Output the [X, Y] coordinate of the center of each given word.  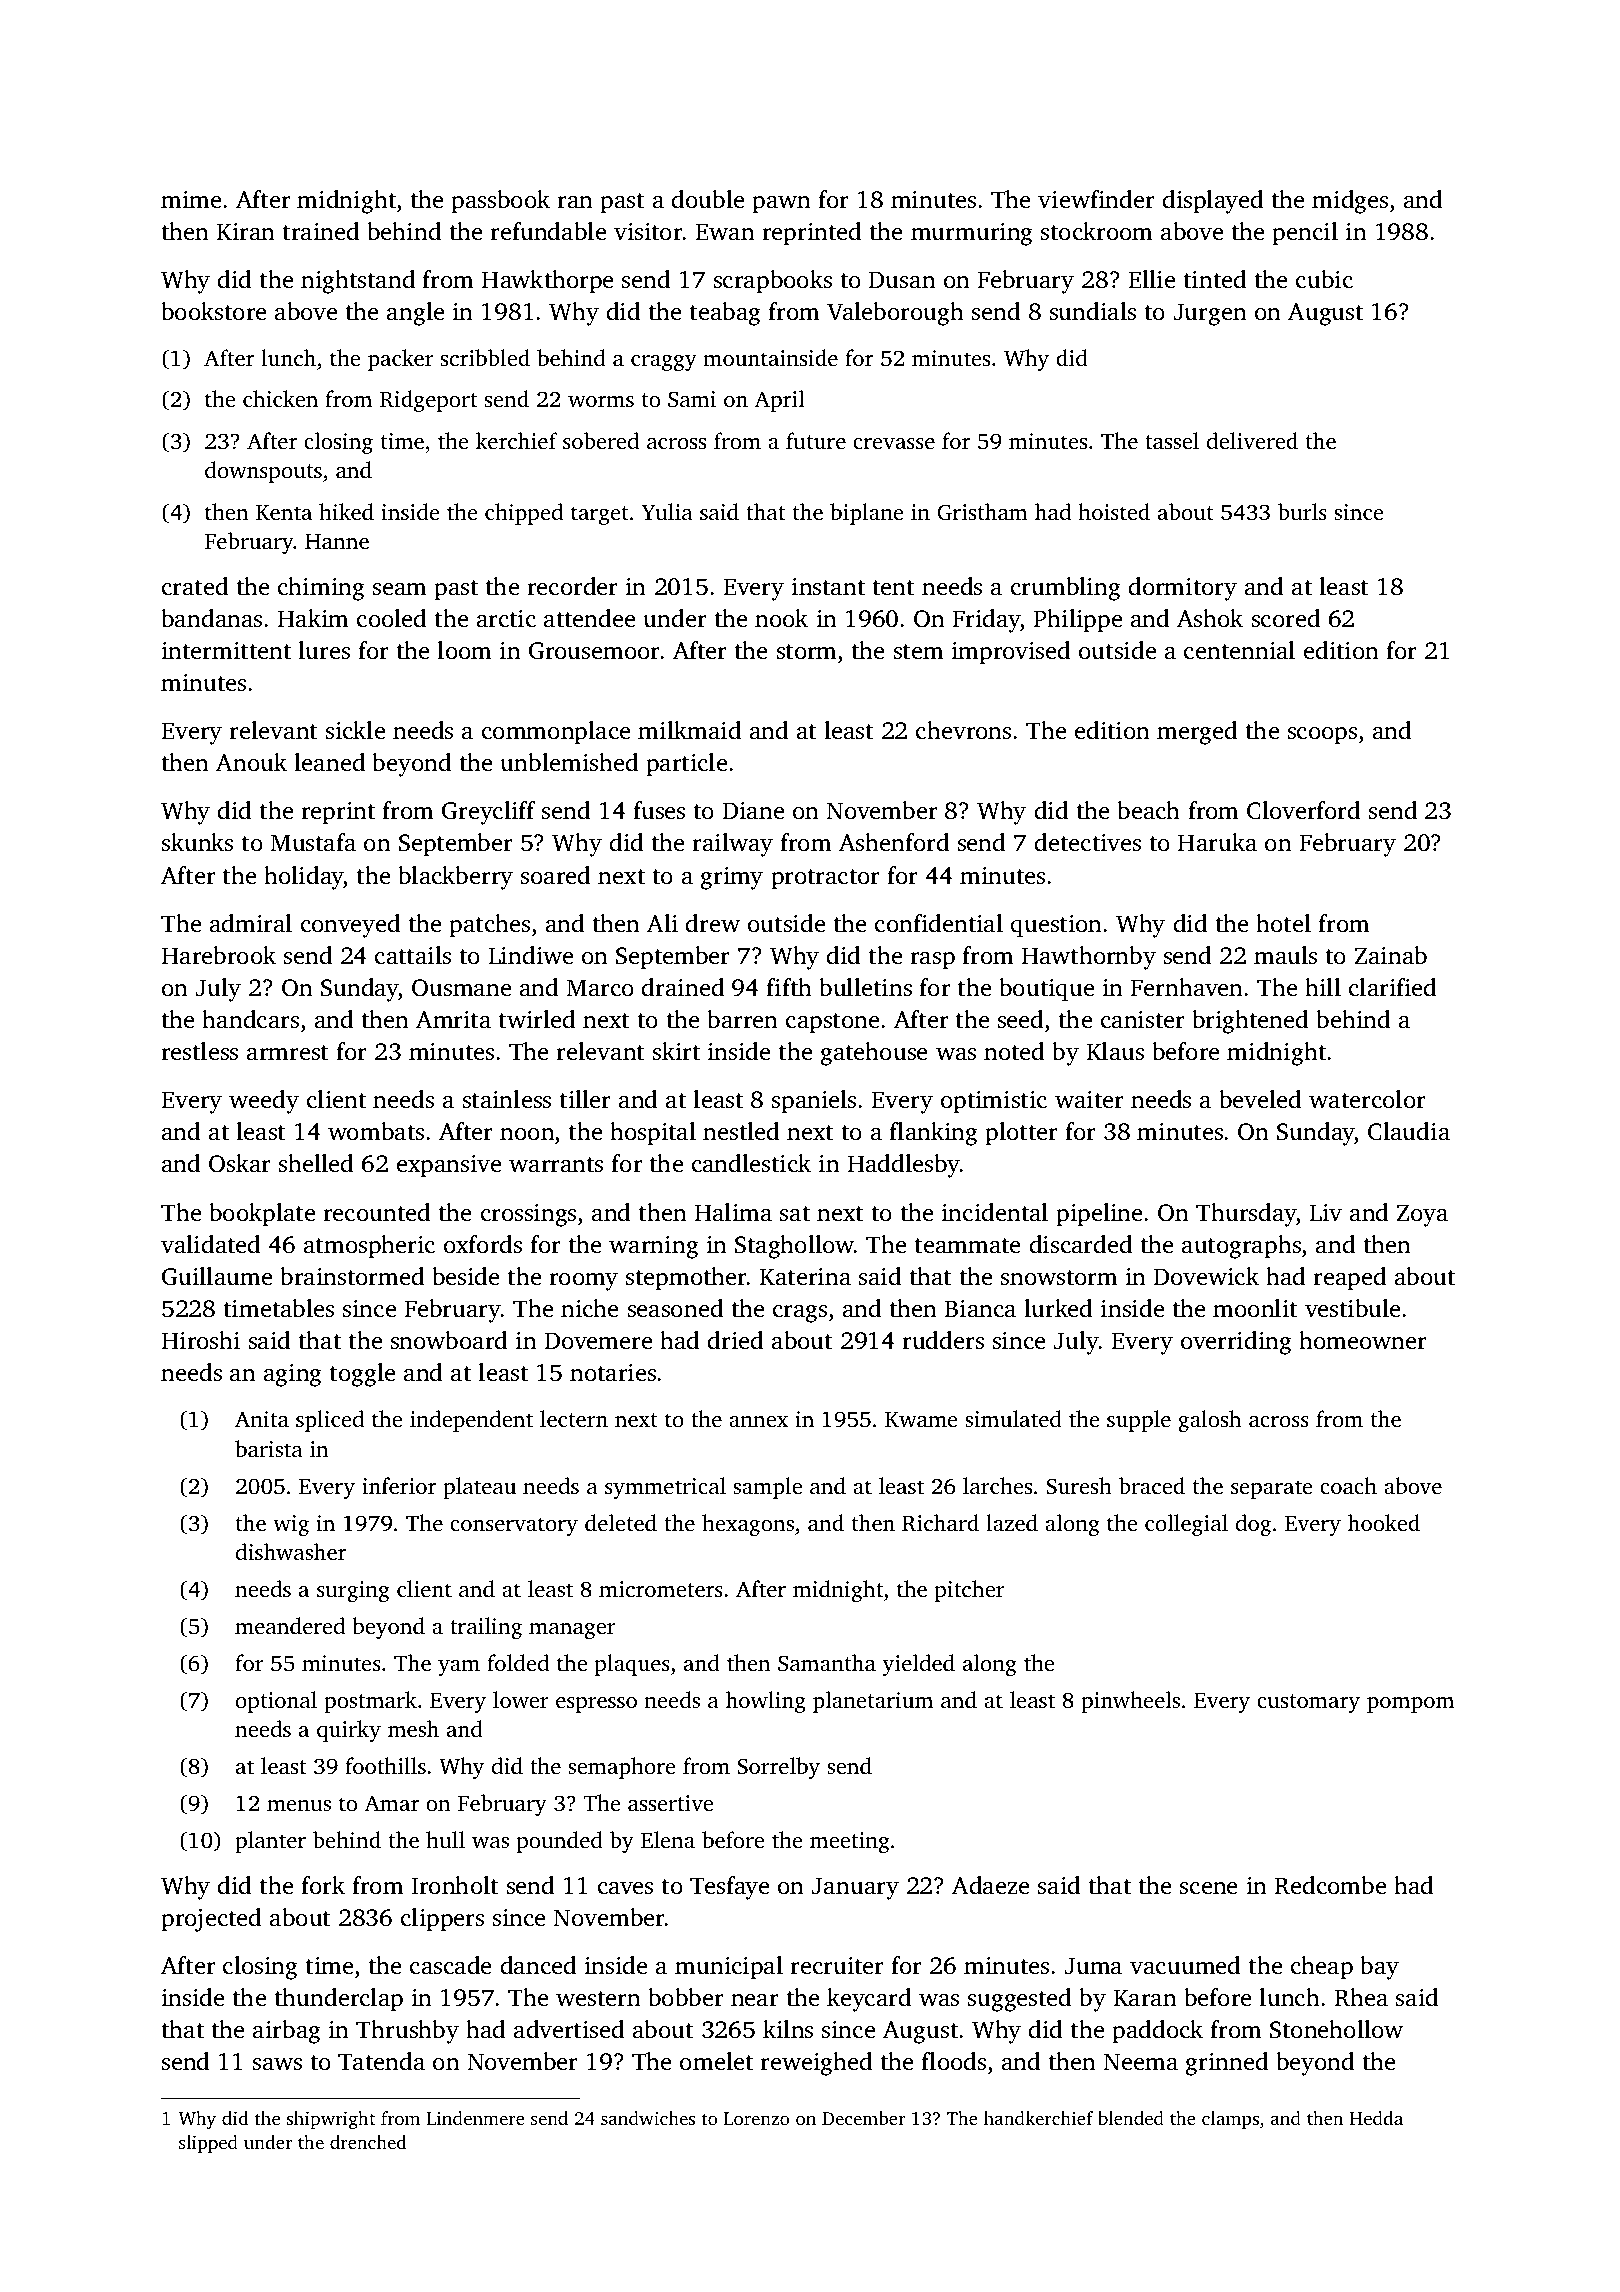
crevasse [894, 444]
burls [1302, 511]
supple [1139, 1421]
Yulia [667, 511]
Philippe [1078, 621]
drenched [368, 2142]
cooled [391, 618]
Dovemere [598, 1341]
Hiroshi [201, 1340]
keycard [869, 2000]
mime [191, 199]
